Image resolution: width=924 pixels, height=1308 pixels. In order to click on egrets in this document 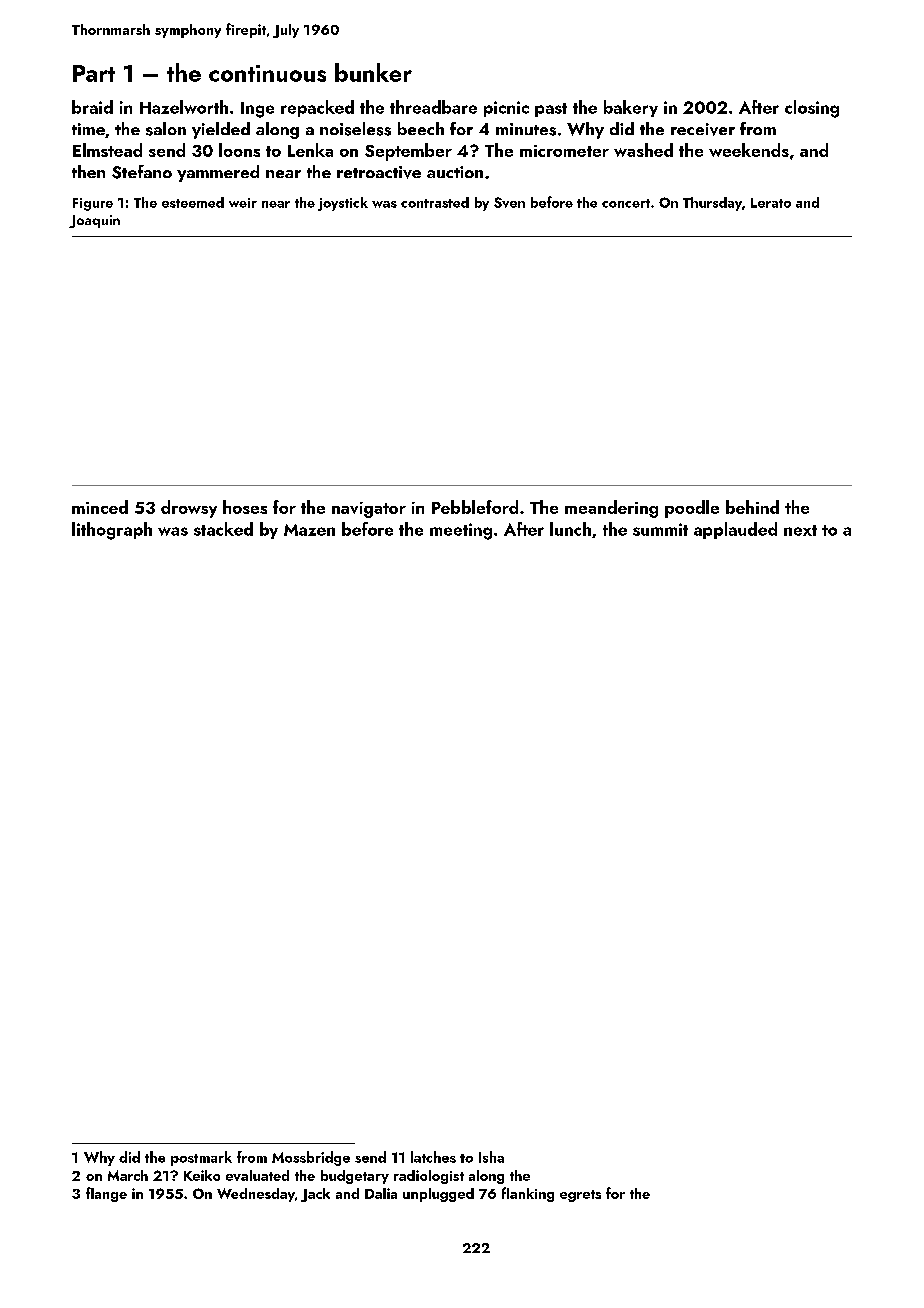, I will do `click(580, 1196)`.
